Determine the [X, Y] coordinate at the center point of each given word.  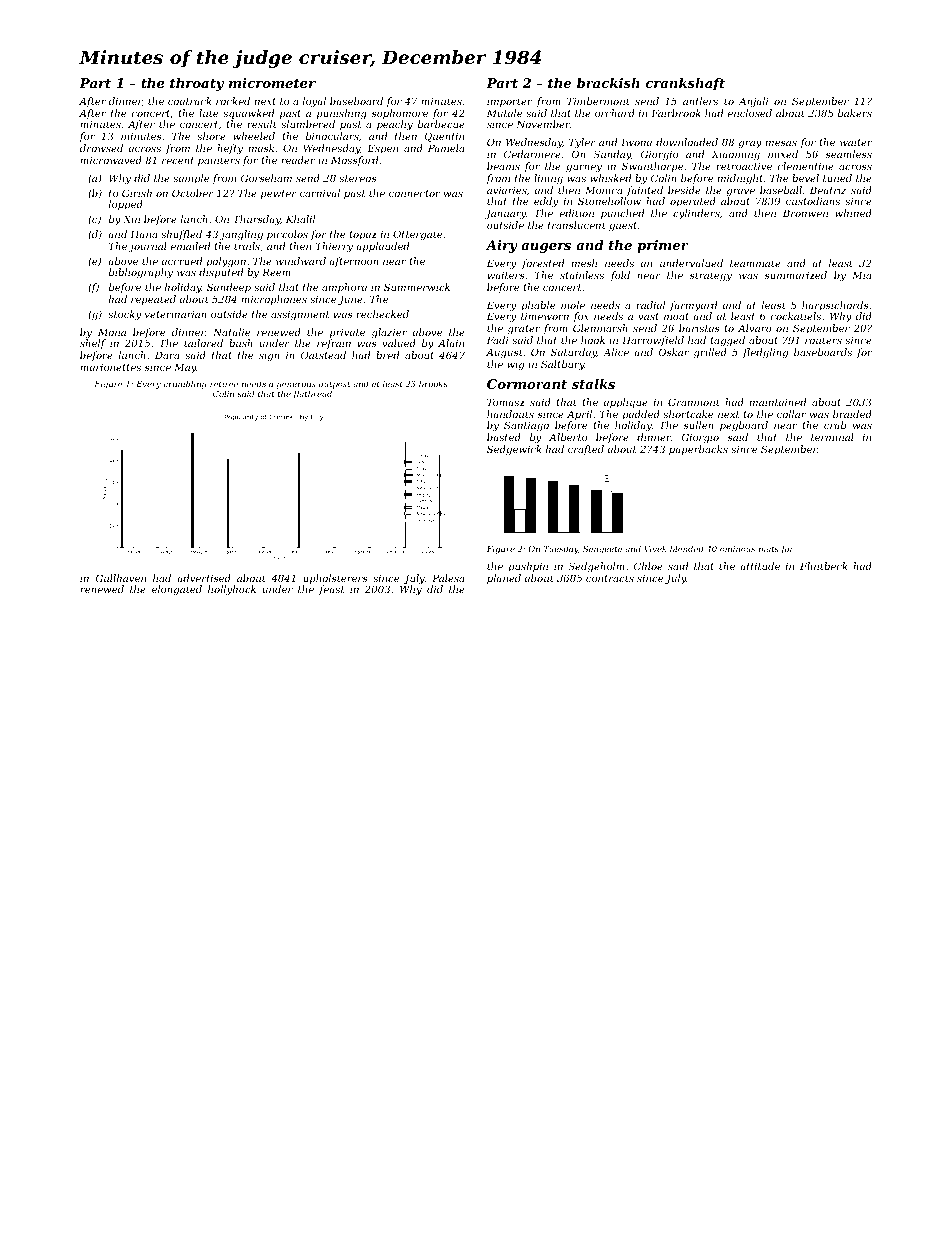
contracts [610, 578]
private [347, 333]
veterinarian [176, 314]
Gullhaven [120, 578]
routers [823, 340]
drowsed [101, 148]
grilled [710, 353]
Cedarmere [532, 154]
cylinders [696, 214]
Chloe [648, 566]
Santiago [526, 426]
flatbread [312, 394]
